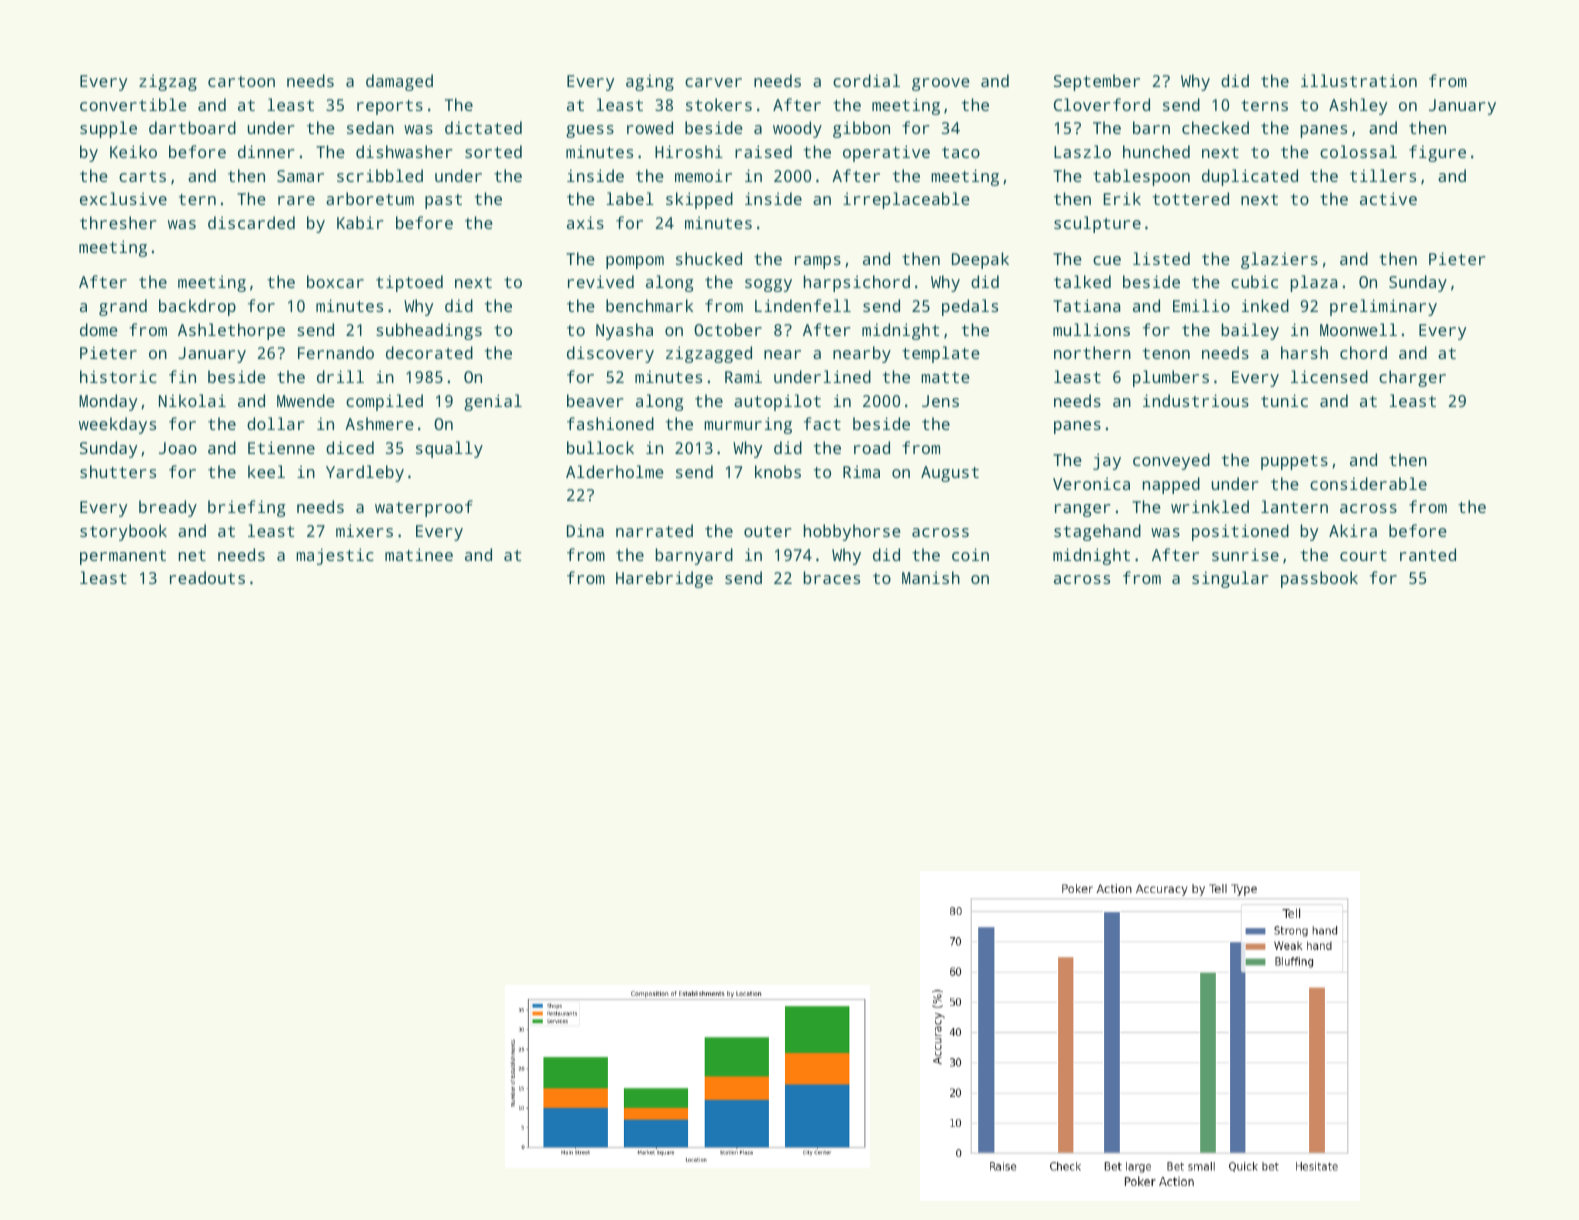 The width and height of the image is (1579, 1220). What do you see at coordinates (1359, 80) in the image?
I see `illustration` at bounding box center [1359, 80].
